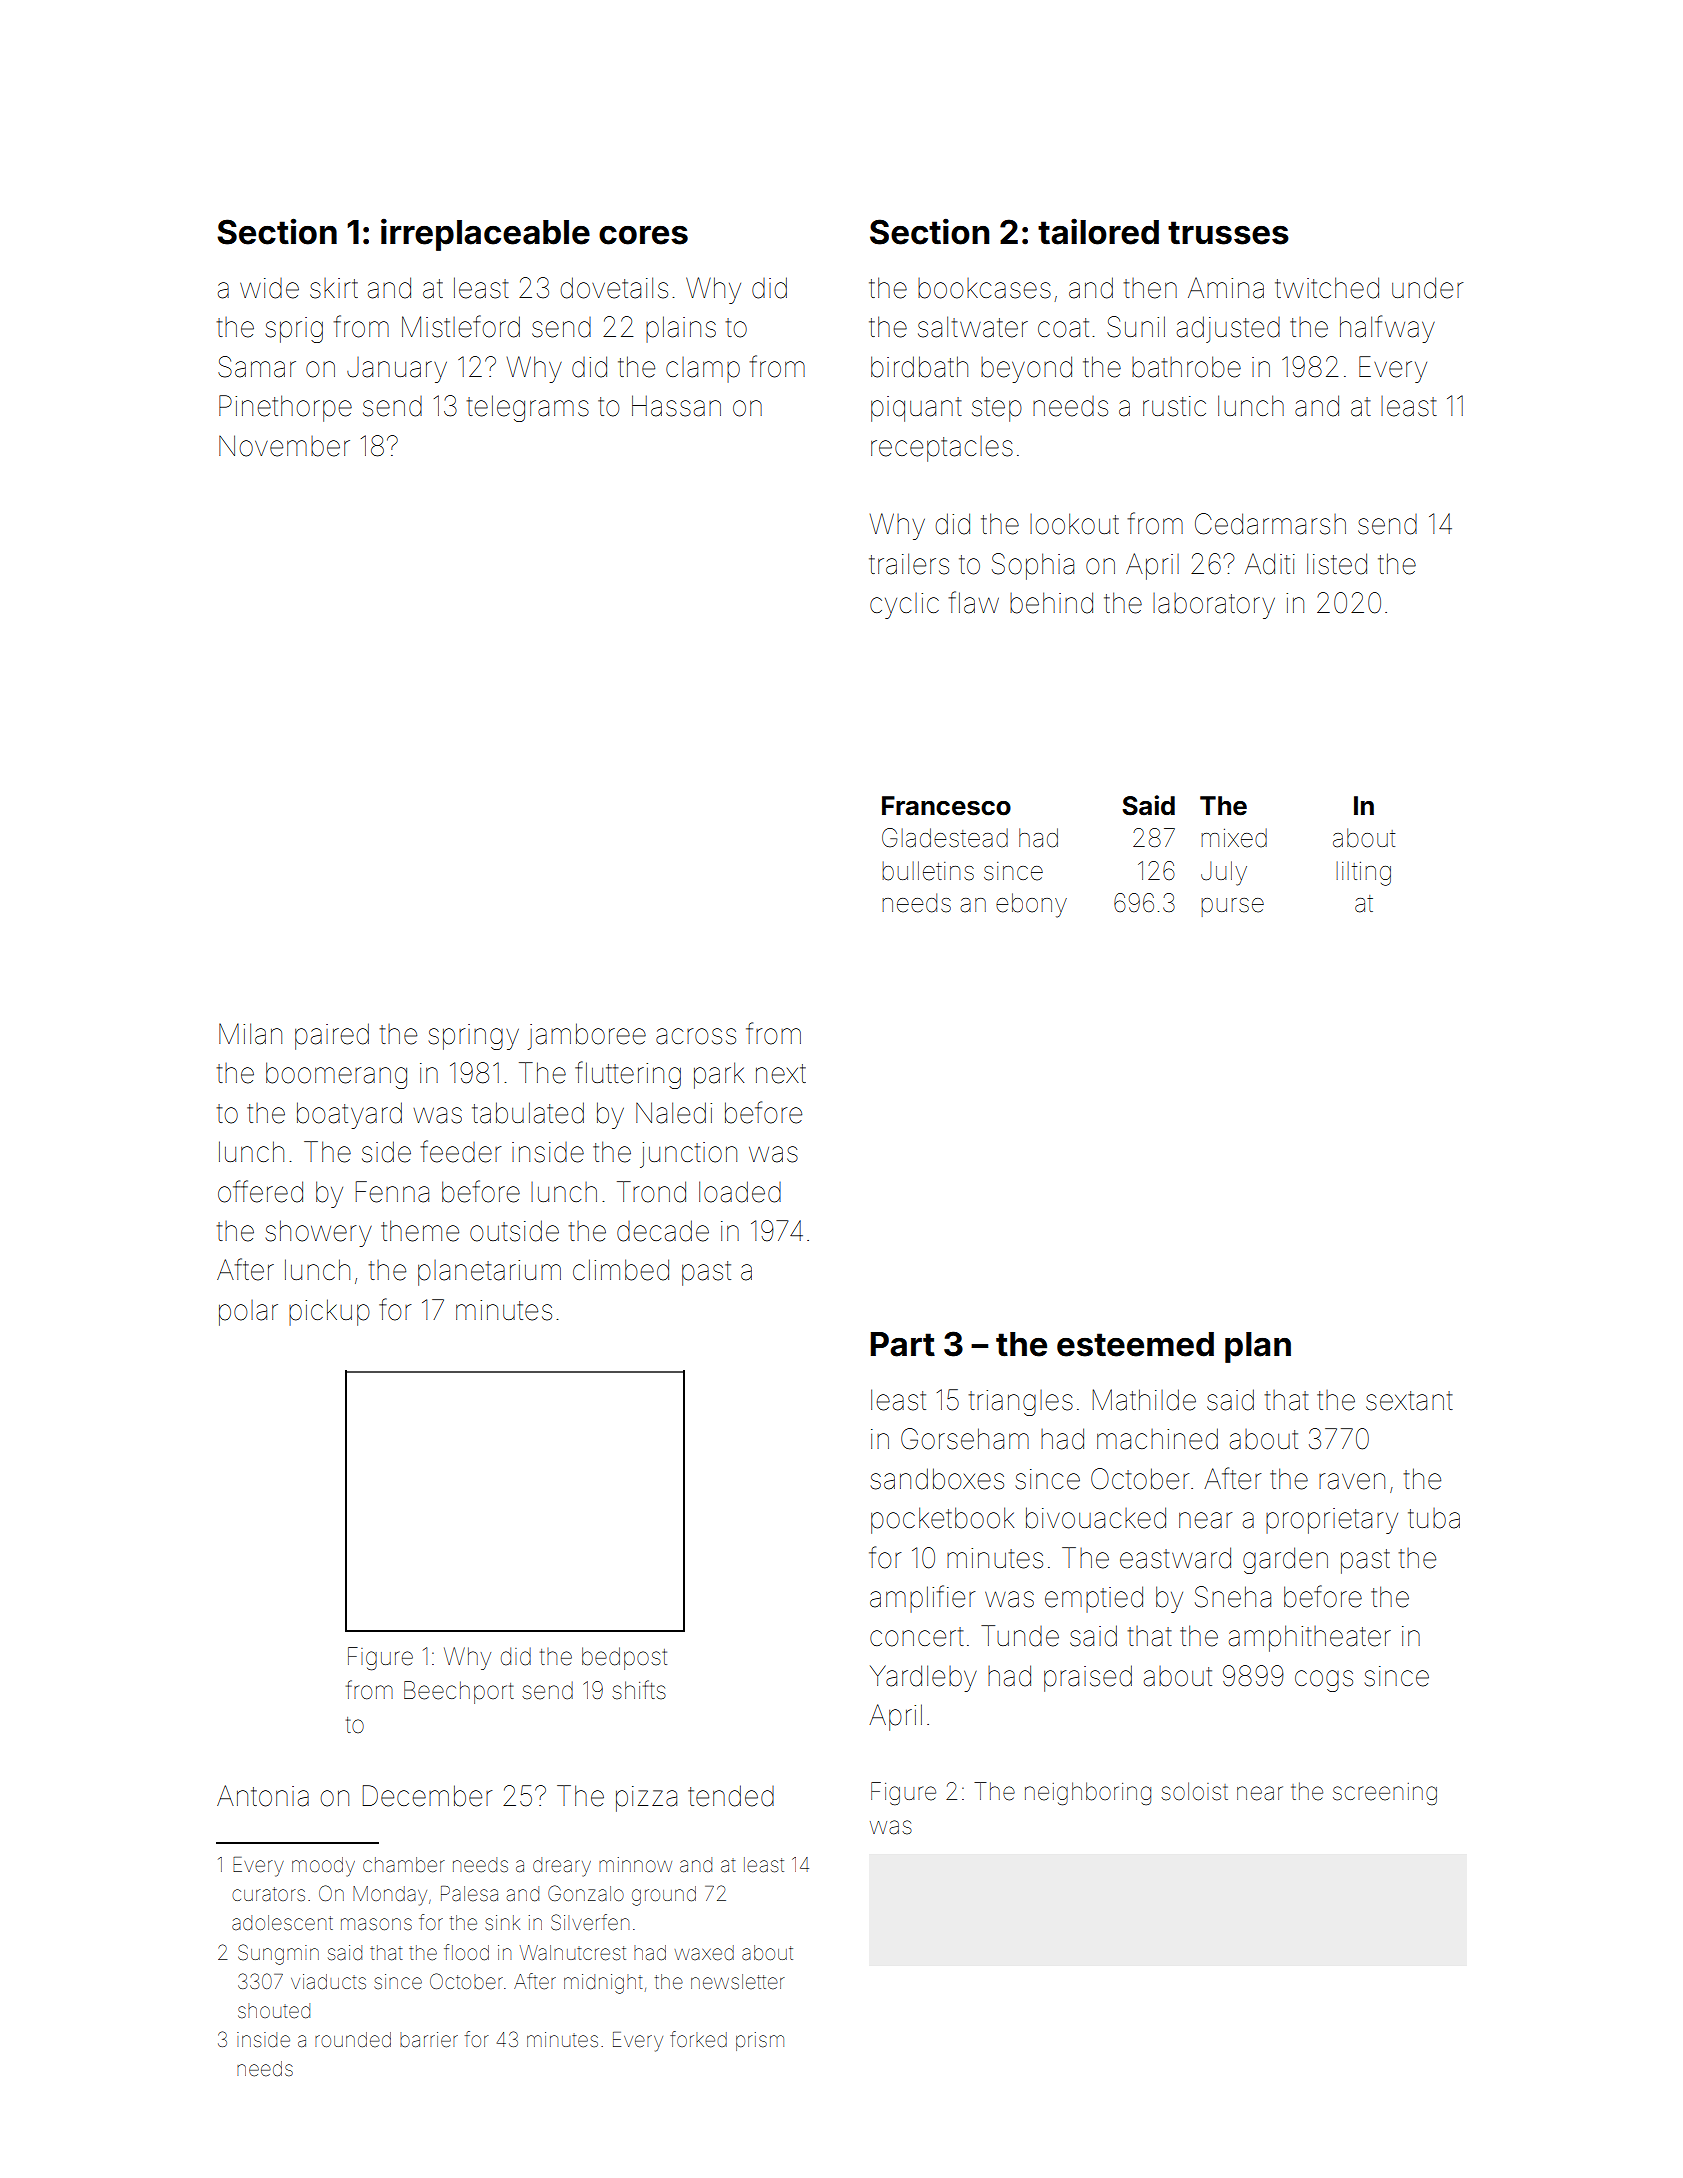 The image size is (1683, 2178). I want to click on boatyard, so click(349, 1115).
